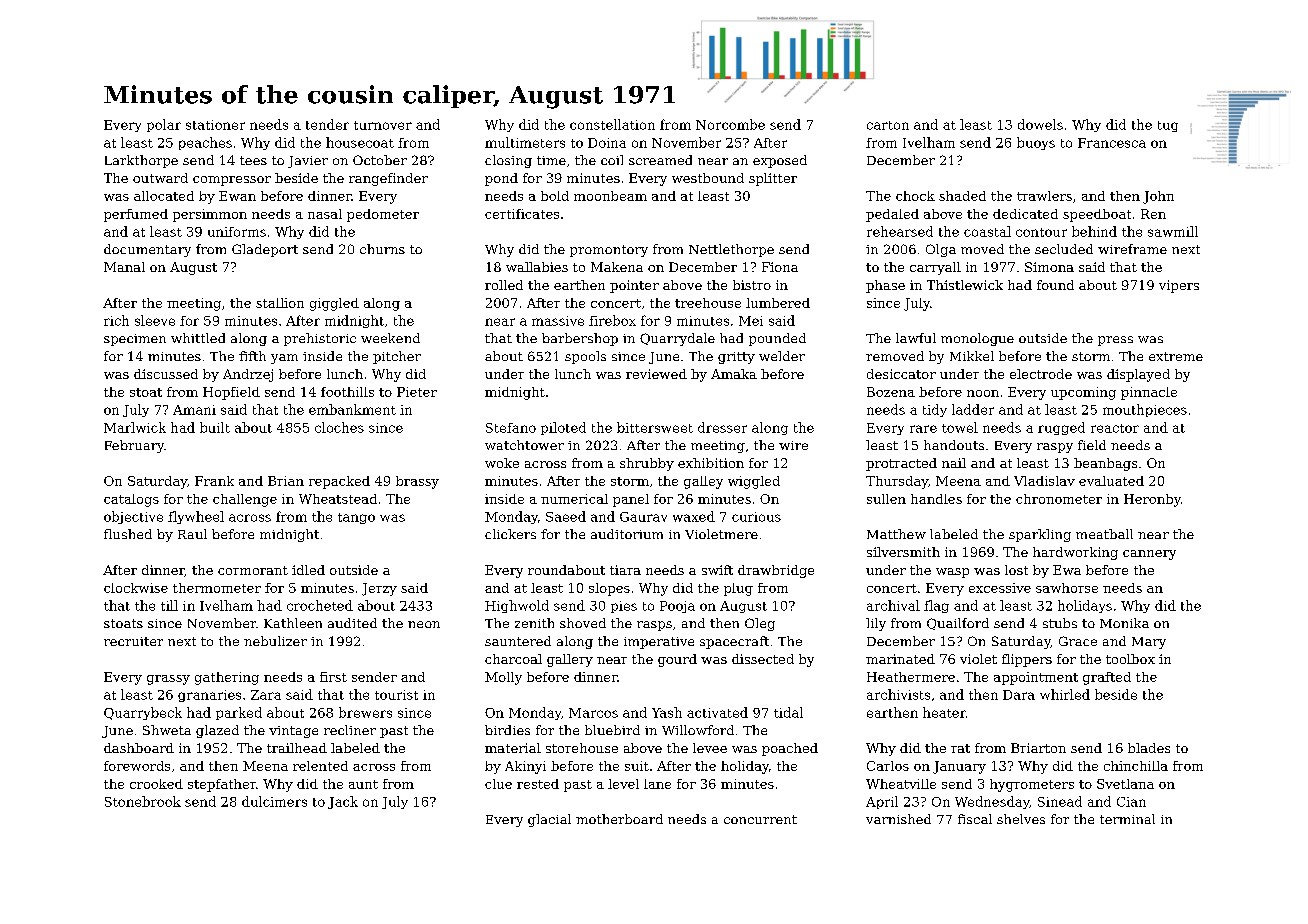 This document has width=1308, height=924. I want to click on crooked, so click(156, 784).
